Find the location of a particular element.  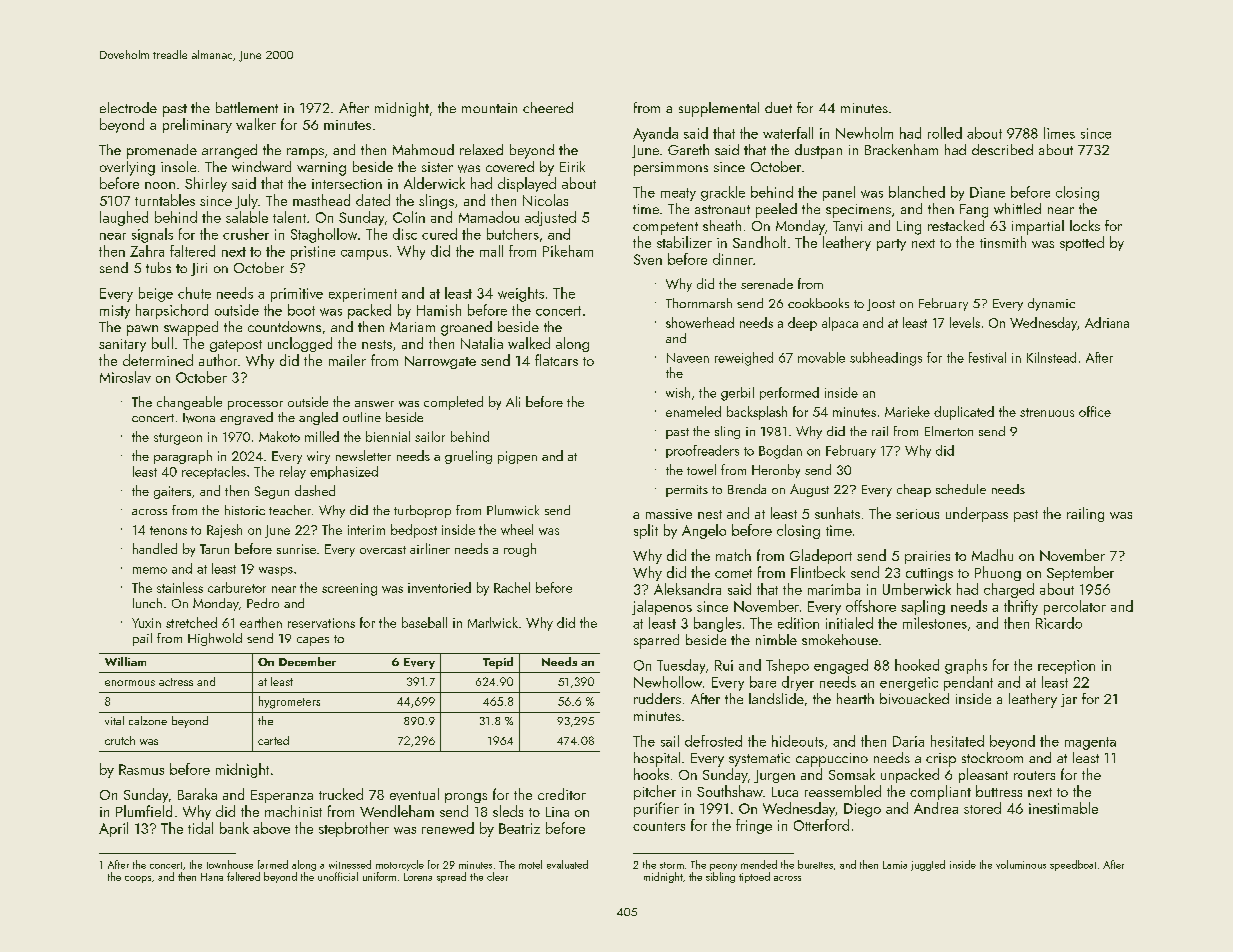

supplemental is located at coordinates (719, 109).
